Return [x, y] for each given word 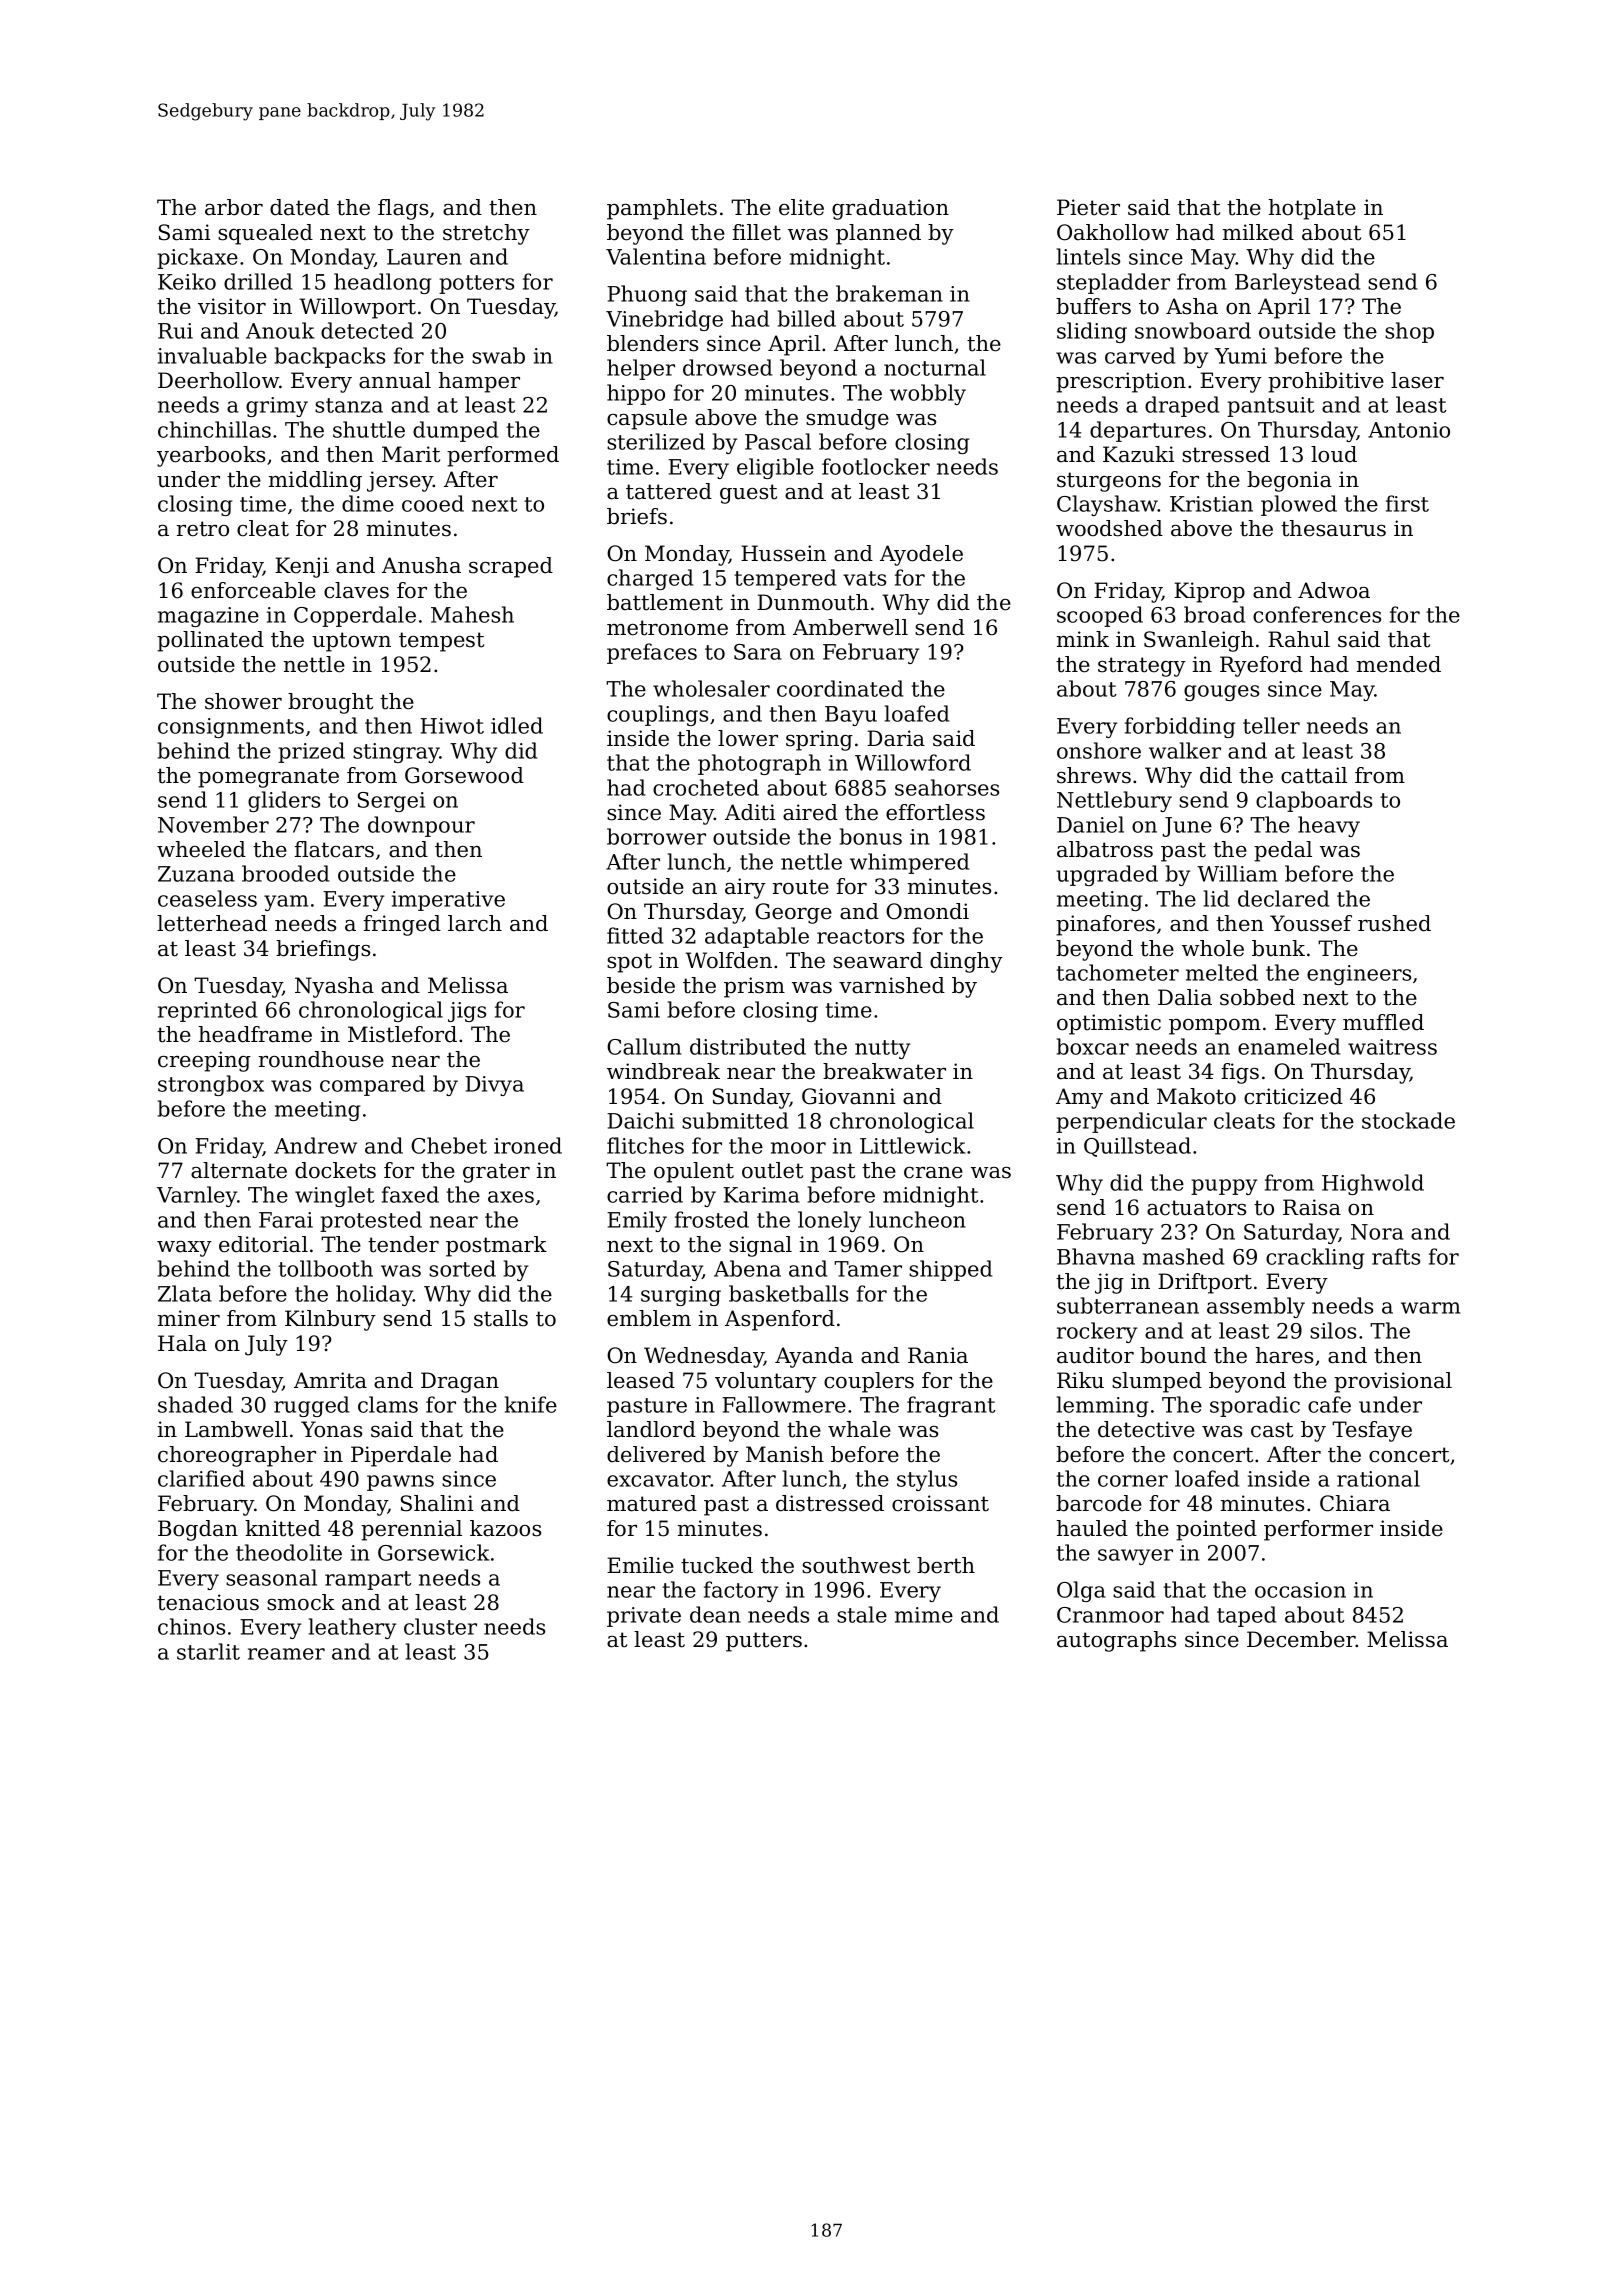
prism [754, 987]
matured [652, 1503]
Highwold [1373, 1184]
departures [1148, 431]
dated [300, 207]
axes [511, 1197]
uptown [351, 642]
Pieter [1088, 207]
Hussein [783, 553]
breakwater [884, 1071]
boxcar [1093, 1046]
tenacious [208, 1602]
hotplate [1312, 209]
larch [475, 923]
